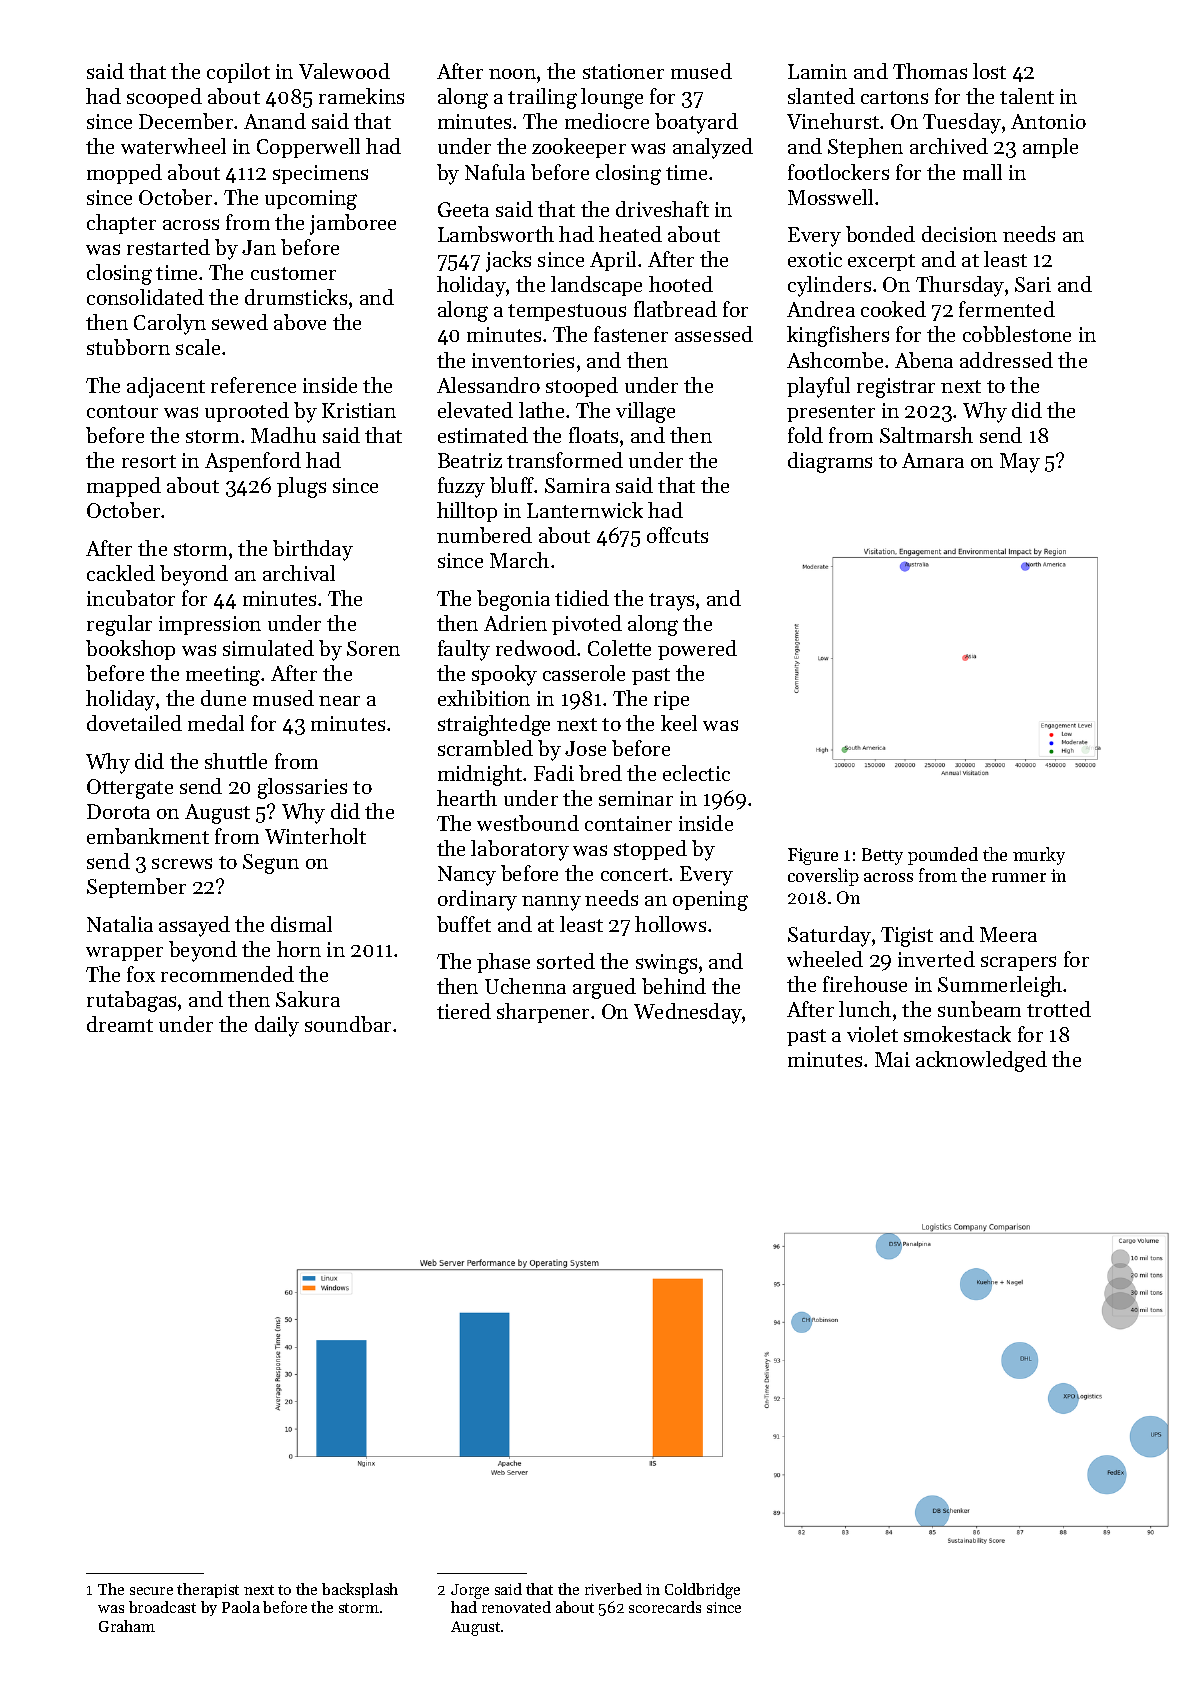 The width and height of the screenshot is (1194, 1689). What do you see at coordinates (865, 148) in the screenshot?
I see `Stephen` at bounding box center [865, 148].
